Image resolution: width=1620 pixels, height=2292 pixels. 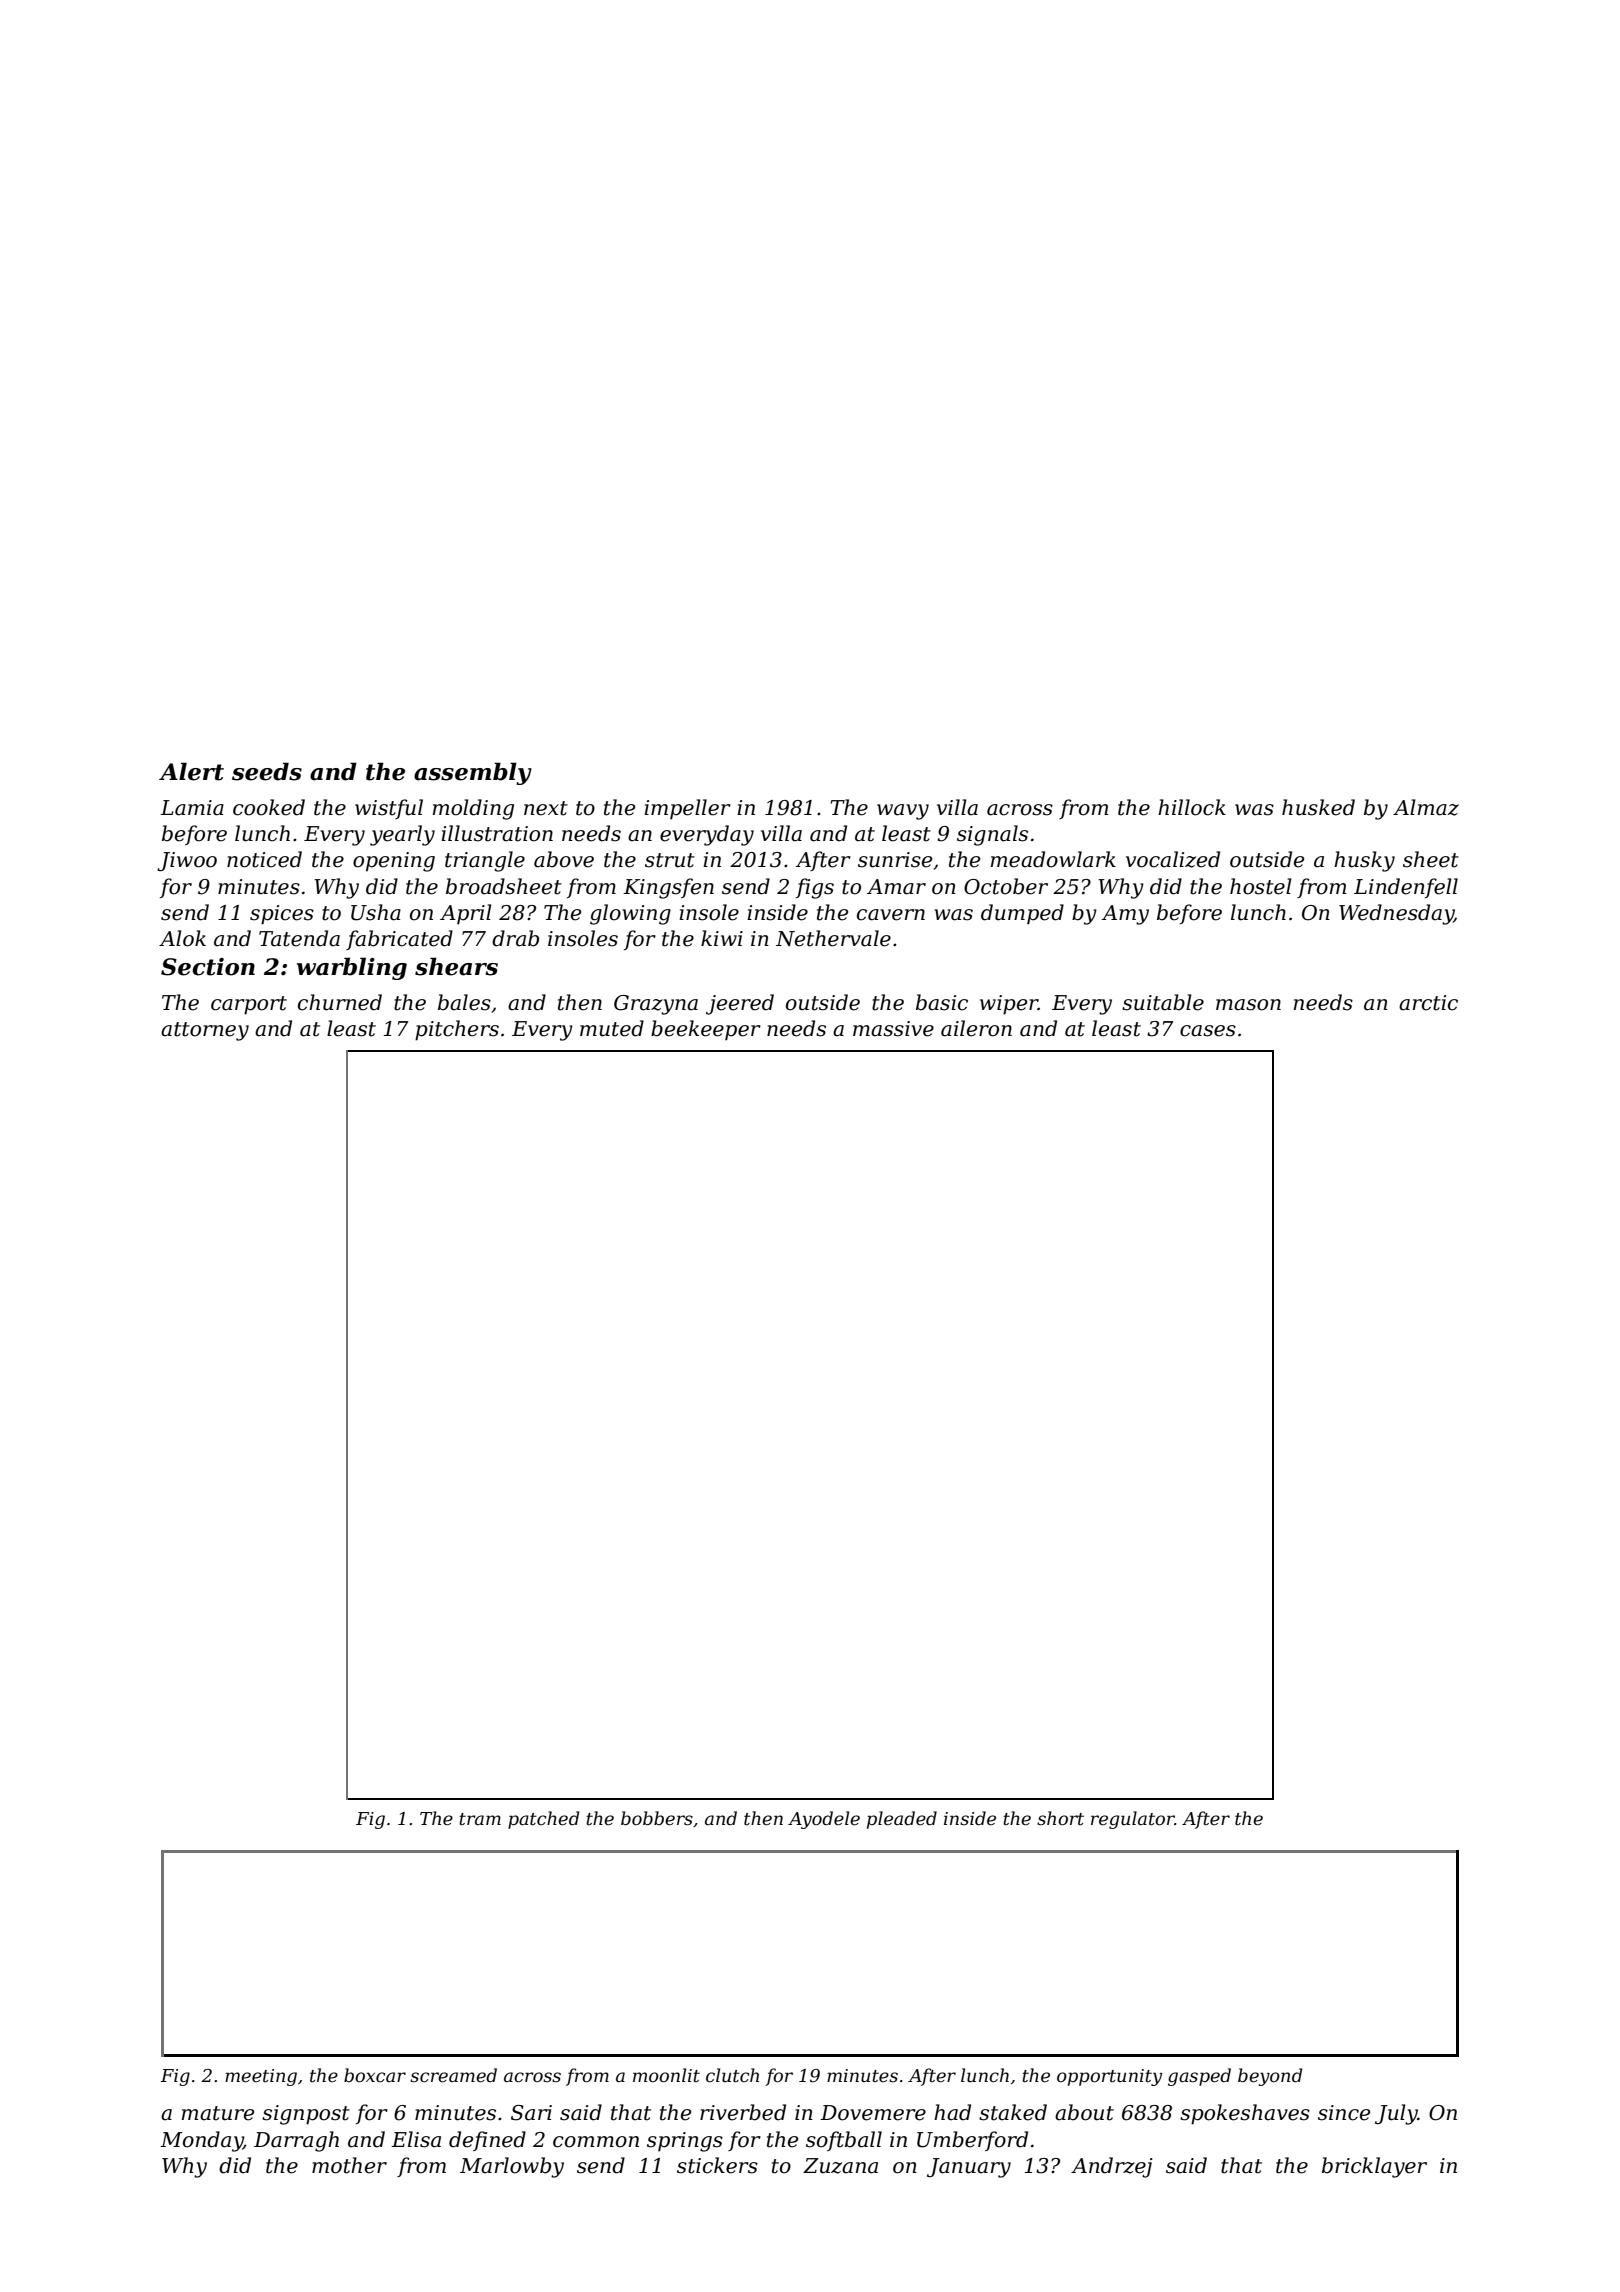 I want to click on regulator, so click(x=1133, y=1820).
